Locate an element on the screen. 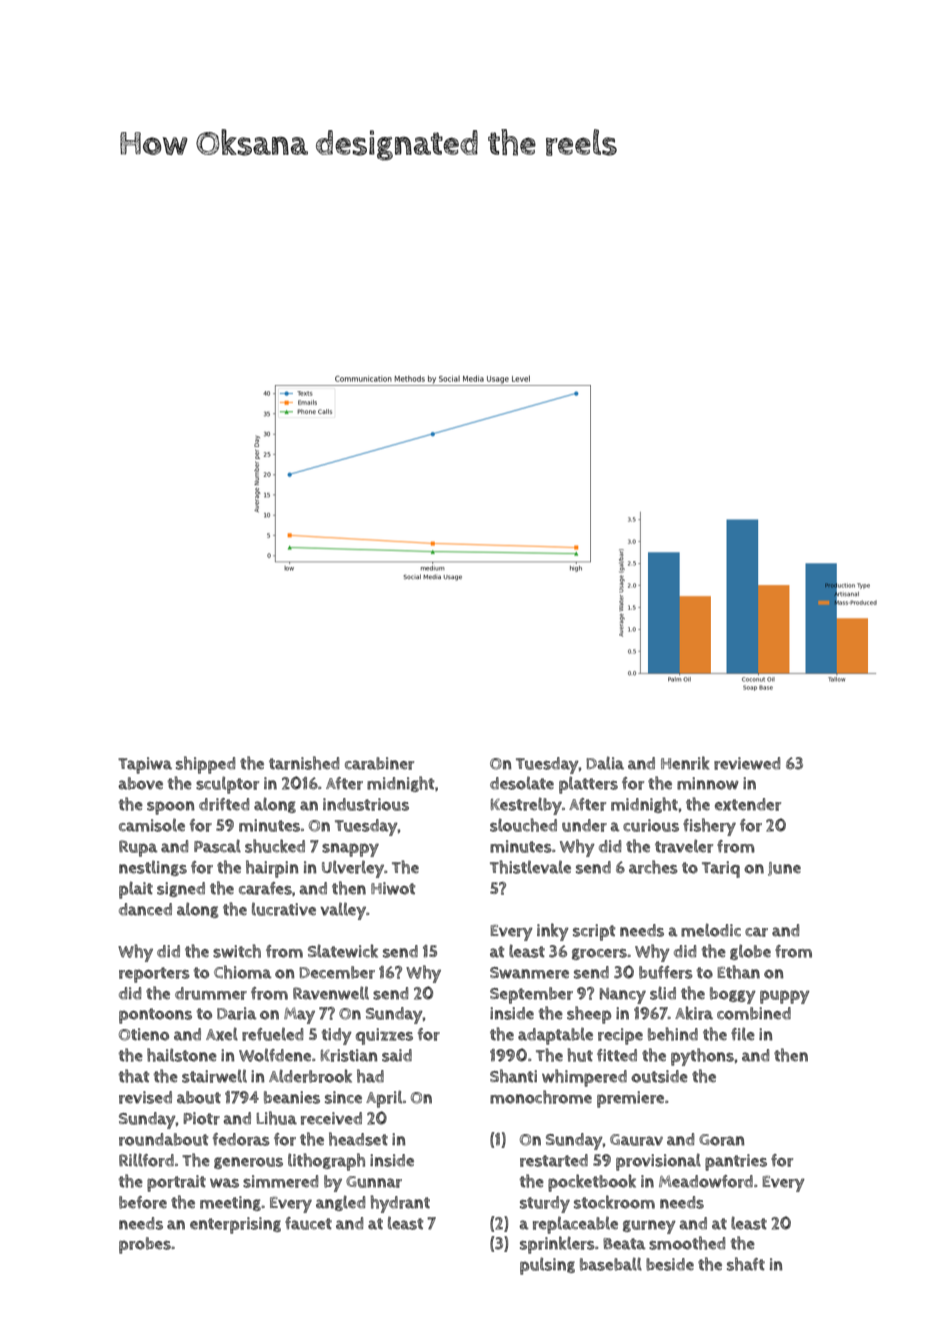 The width and height of the screenshot is (932, 1324). reporters is located at coordinates (154, 975).
